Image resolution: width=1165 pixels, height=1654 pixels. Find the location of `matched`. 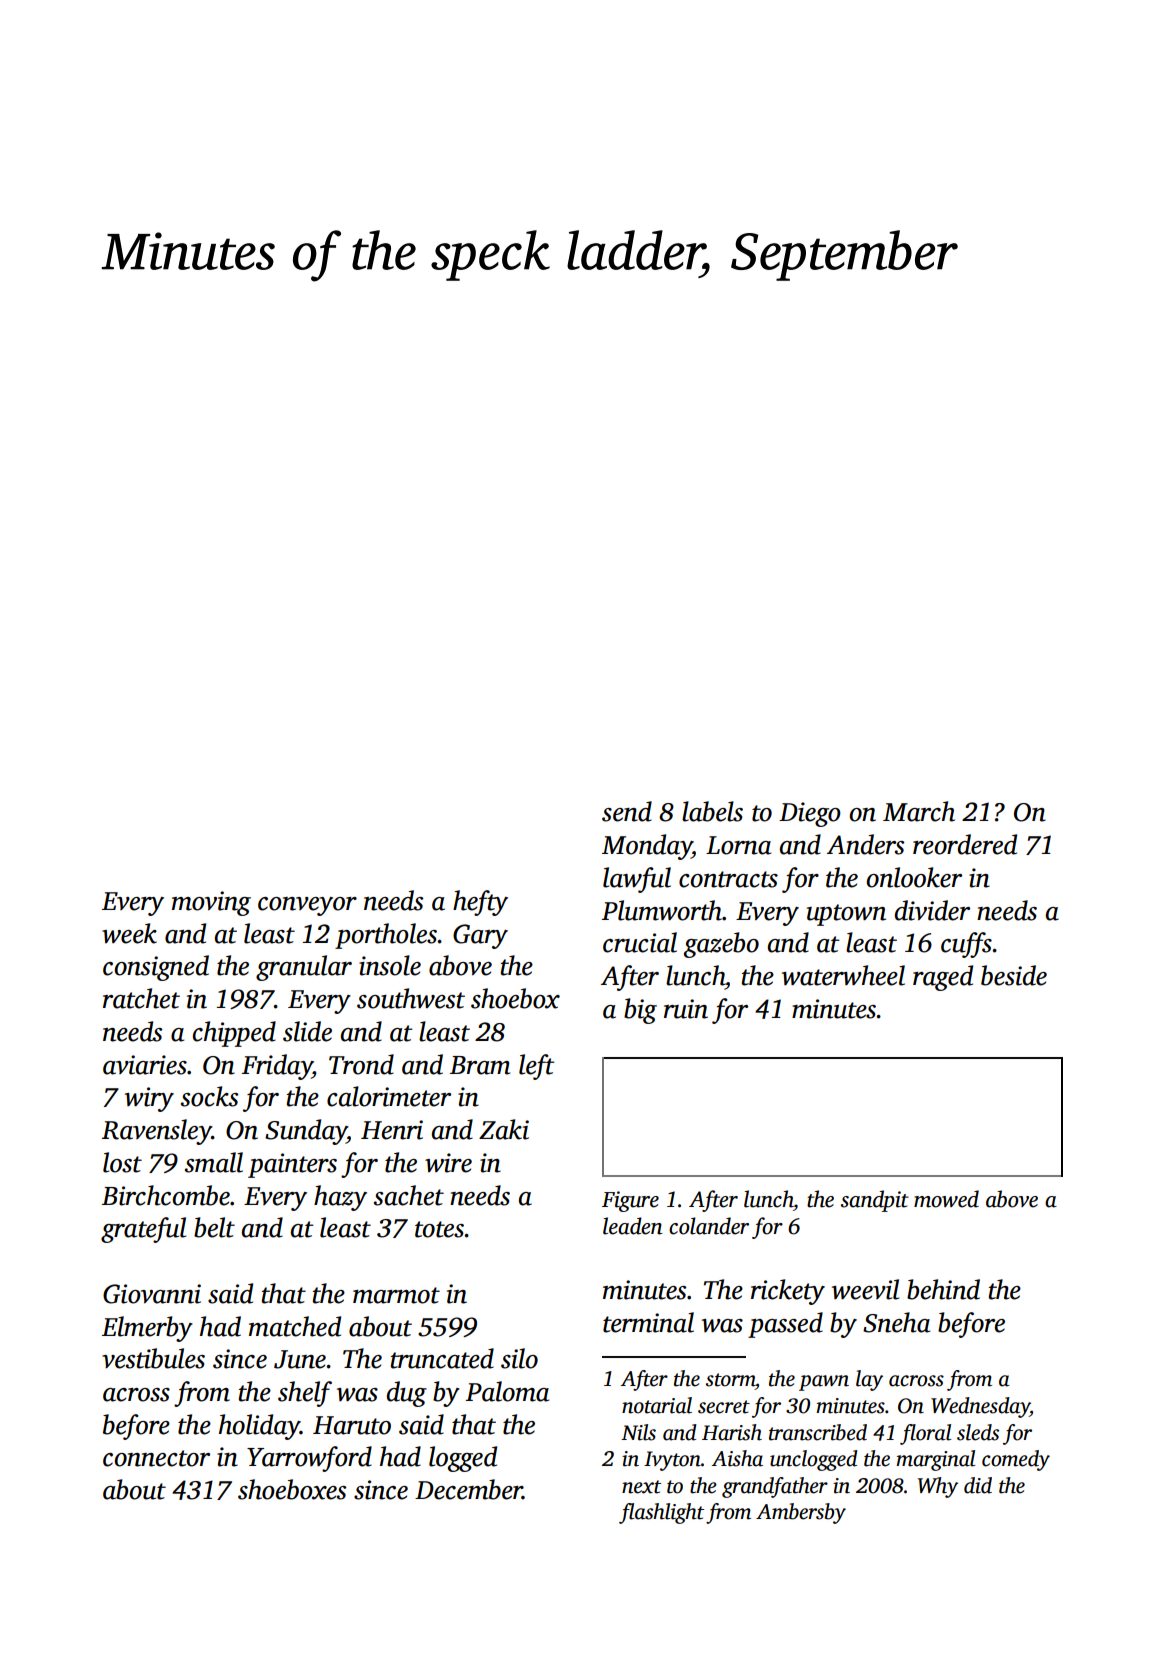

matched is located at coordinates (295, 1326).
